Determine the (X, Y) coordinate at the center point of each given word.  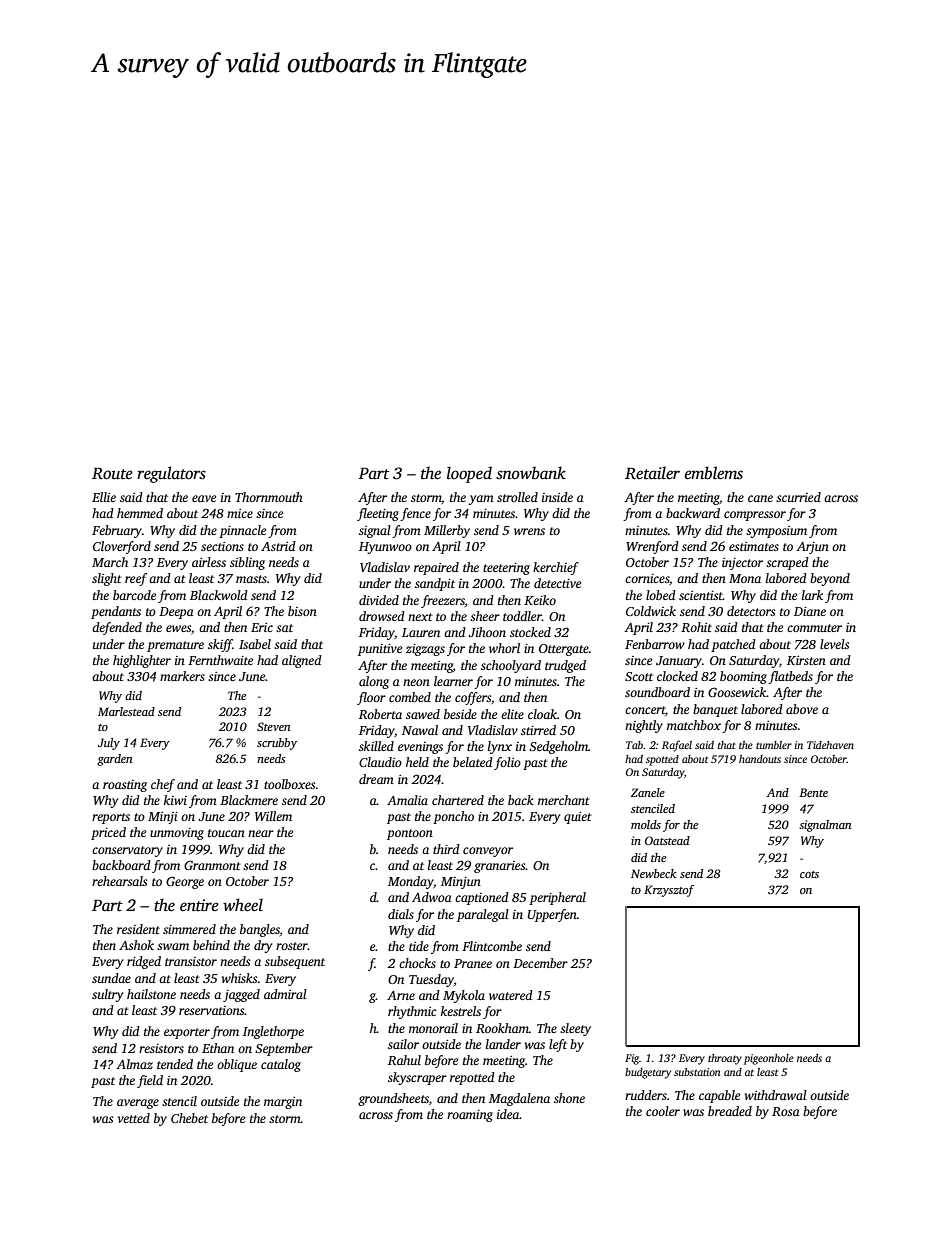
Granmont (212, 865)
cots (809, 874)
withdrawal (776, 1095)
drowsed (382, 616)
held (417, 762)
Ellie (104, 497)
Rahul (404, 1060)
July (108, 744)
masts (251, 579)
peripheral (557, 898)
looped (469, 474)
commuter (814, 628)
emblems (714, 473)
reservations (212, 1010)
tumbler (774, 745)
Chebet (189, 1118)
